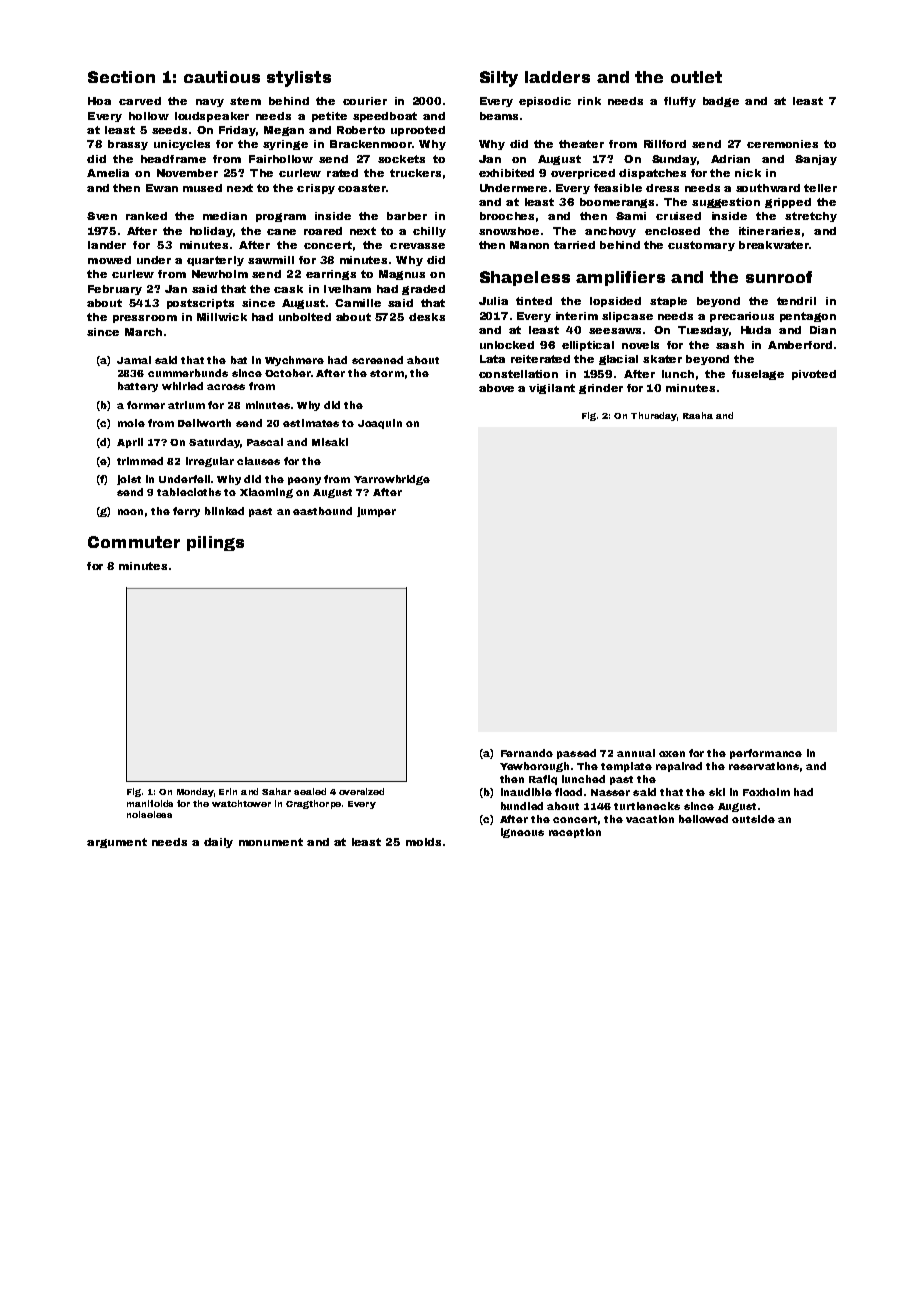  Describe the element at coordinates (299, 79) in the screenshot. I see `stylists` at that location.
